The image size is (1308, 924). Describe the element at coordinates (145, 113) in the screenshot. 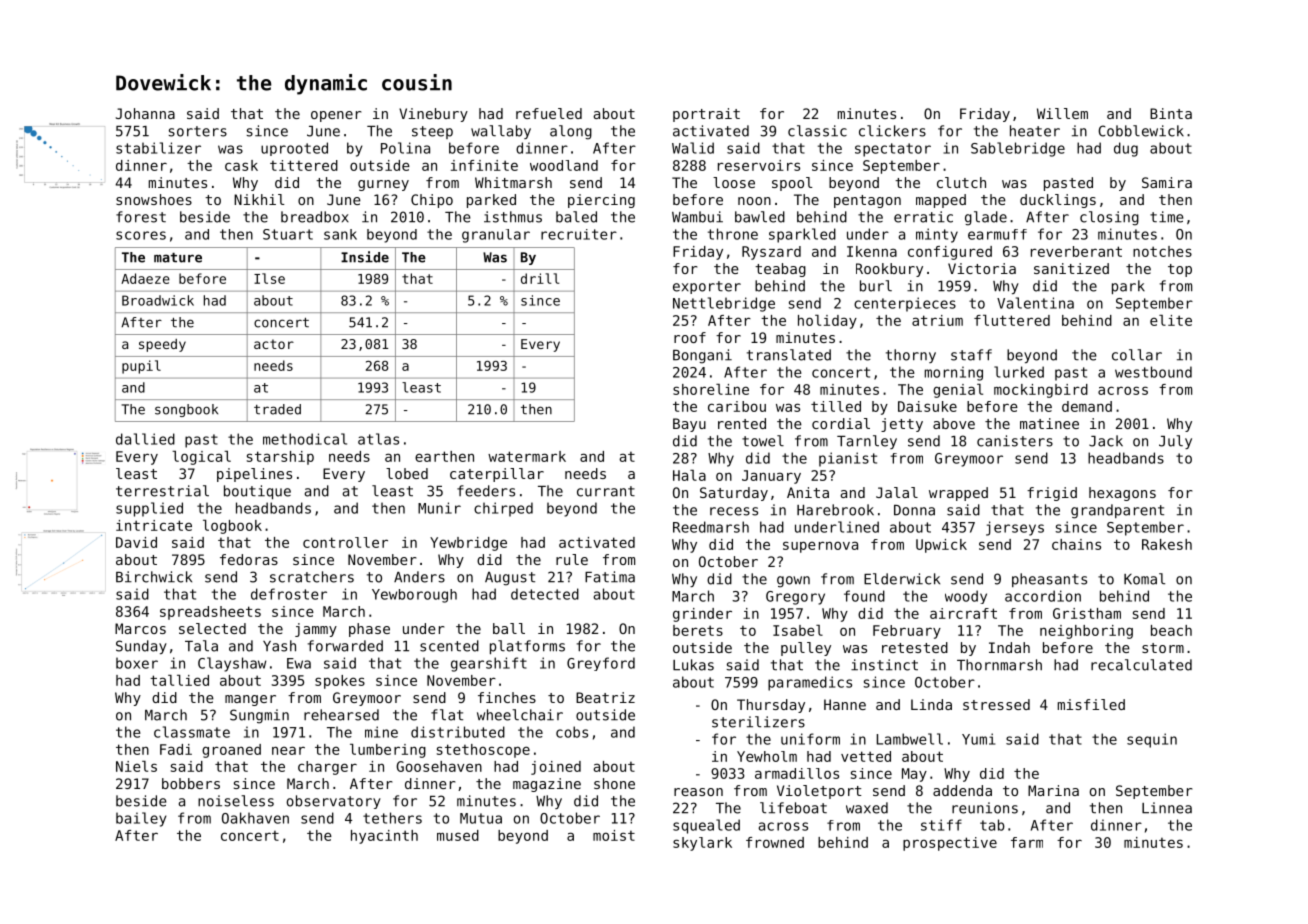

I see `Johanna` at that location.
